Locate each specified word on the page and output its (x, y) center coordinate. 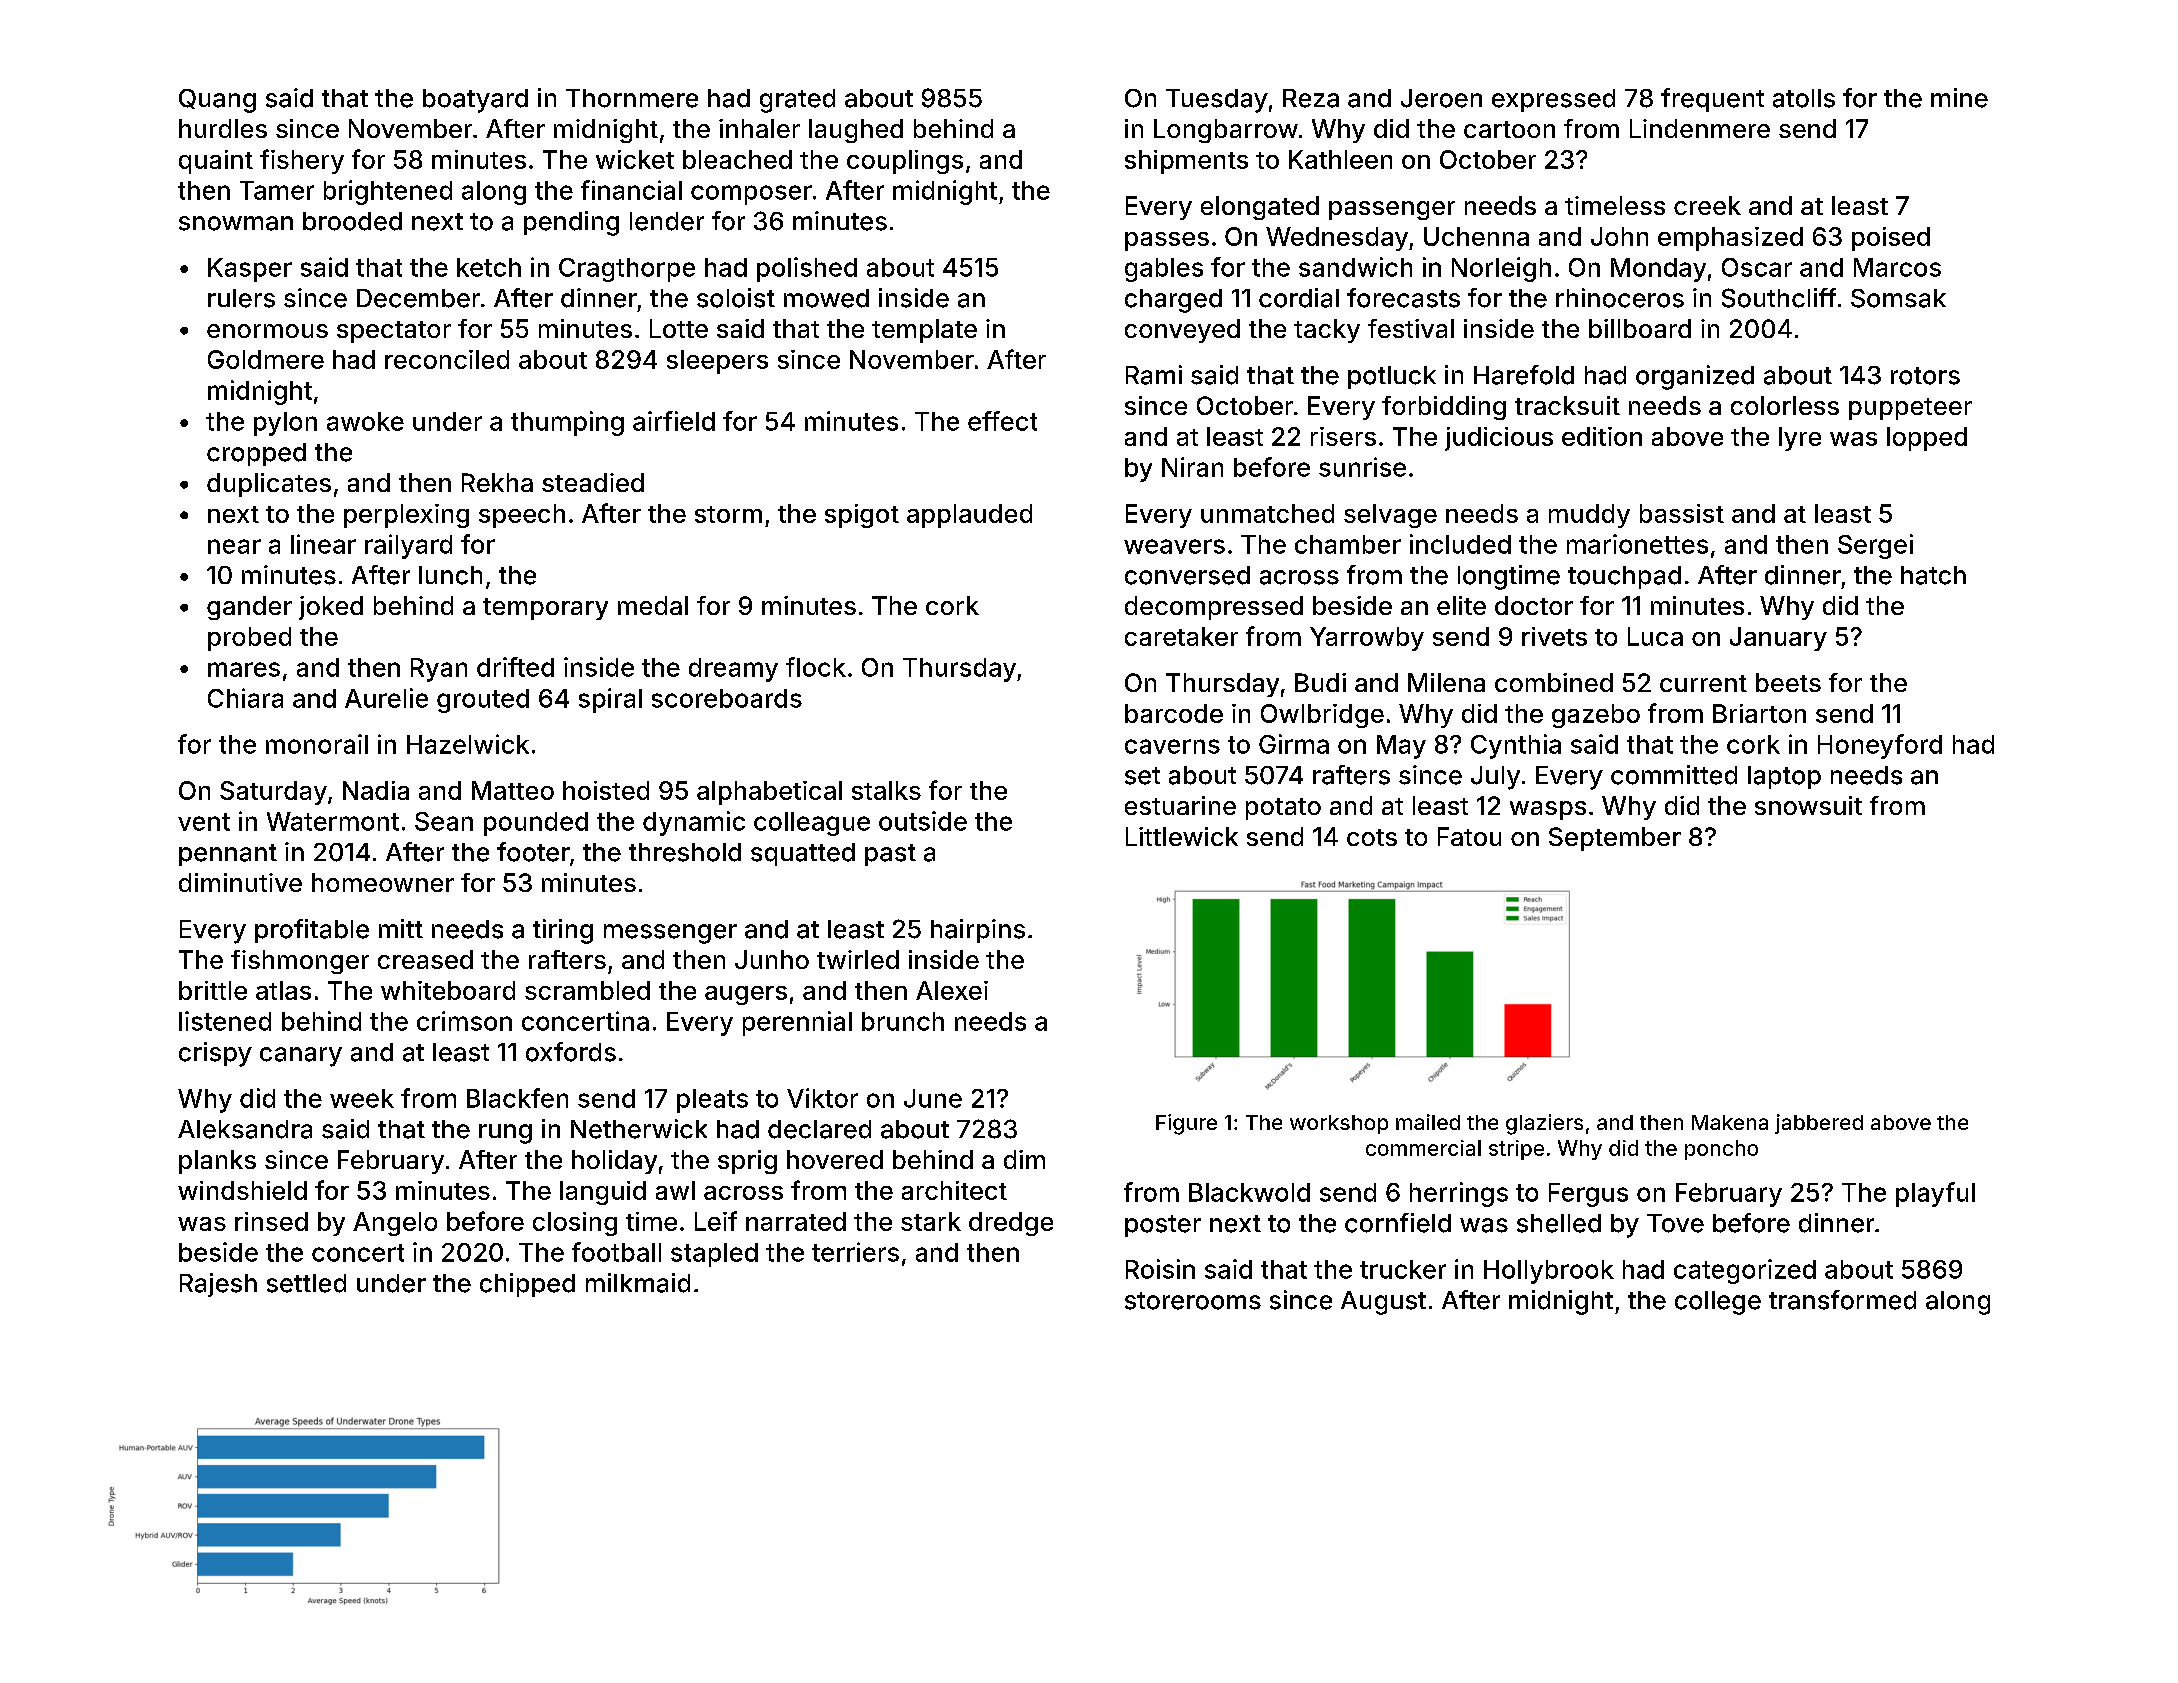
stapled (714, 1255)
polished (807, 269)
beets (1788, 682)
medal (653, 605)
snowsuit (1808, 805)
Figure (1186, 1124)
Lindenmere (1700, 128)
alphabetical (769, 793)
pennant (228, 855)
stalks (886, 790)
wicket (635, 159)
